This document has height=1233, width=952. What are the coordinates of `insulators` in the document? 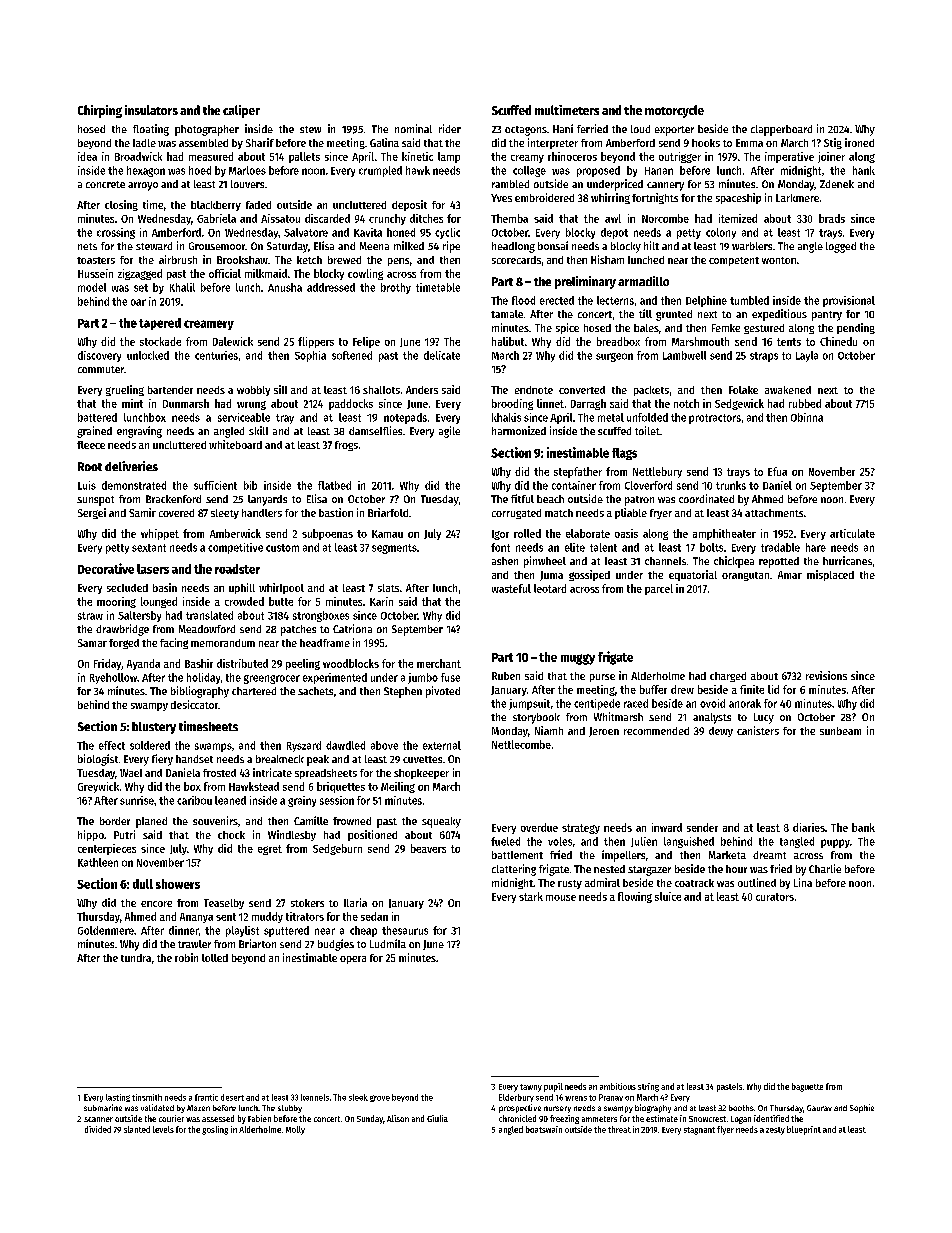 It's located at (151, 110).
